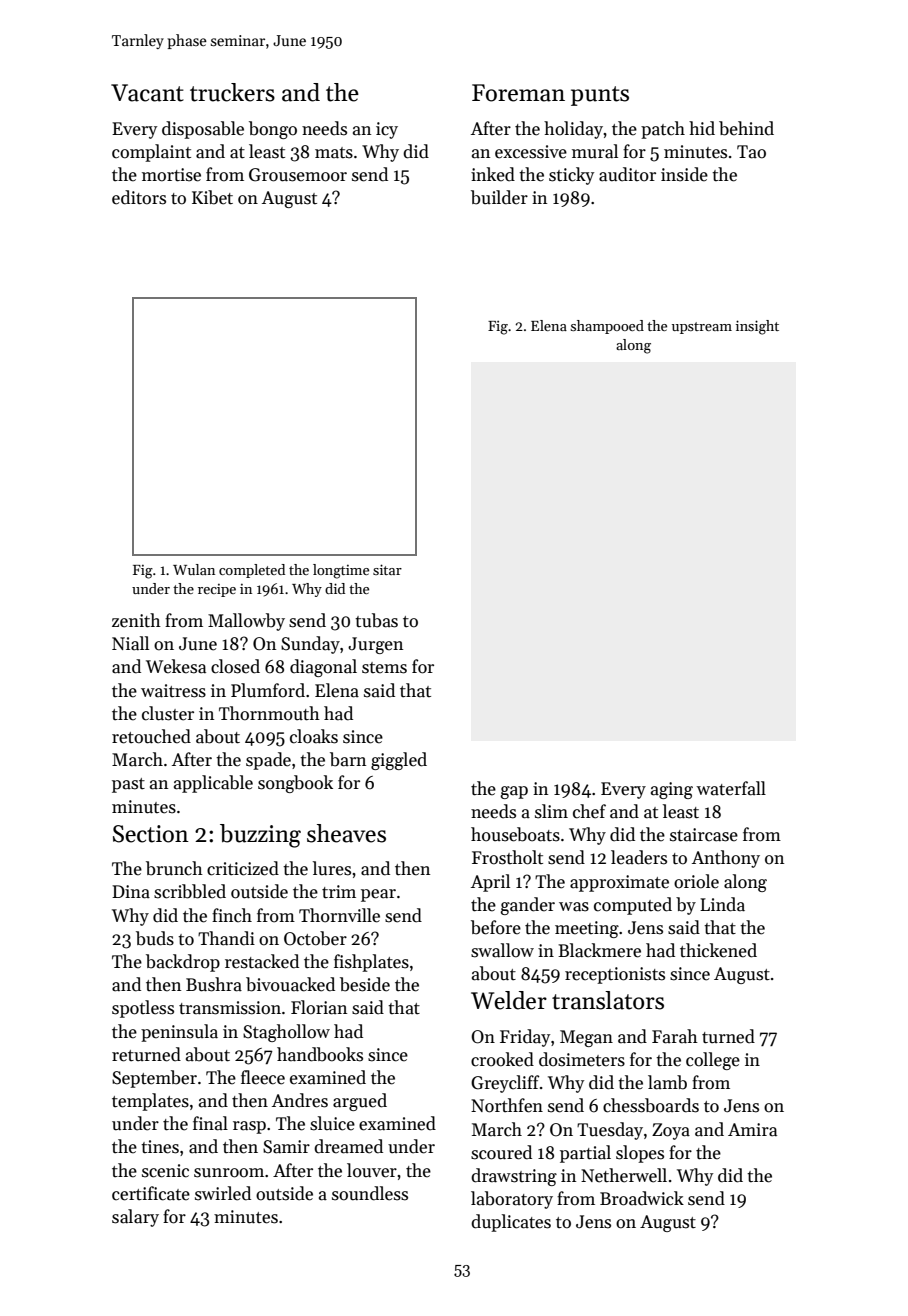  I want to click on sheaves, so click(346, 833).
